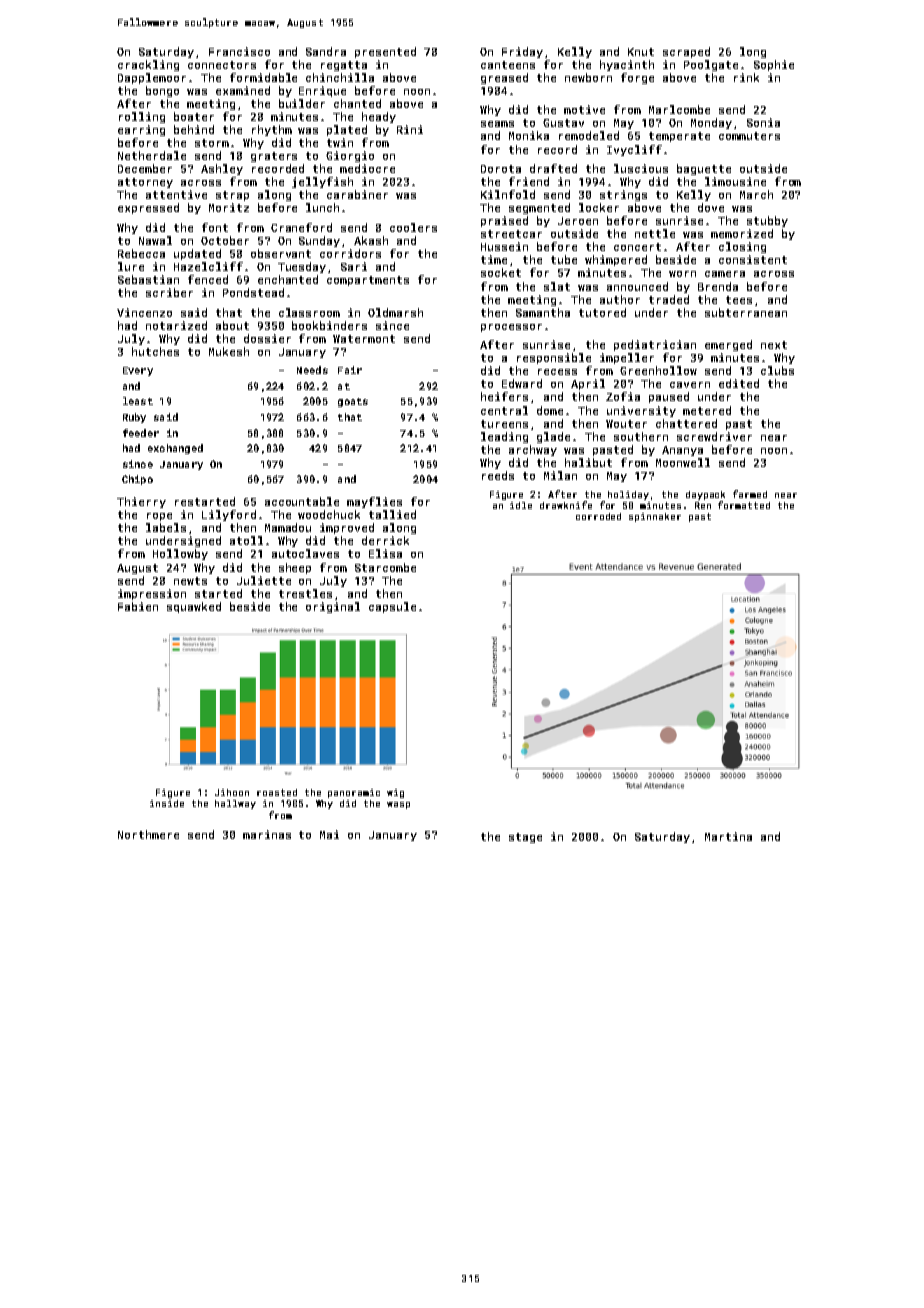 The image size is (924, 1308). I want to click on Thierry, so click(141, 502).
